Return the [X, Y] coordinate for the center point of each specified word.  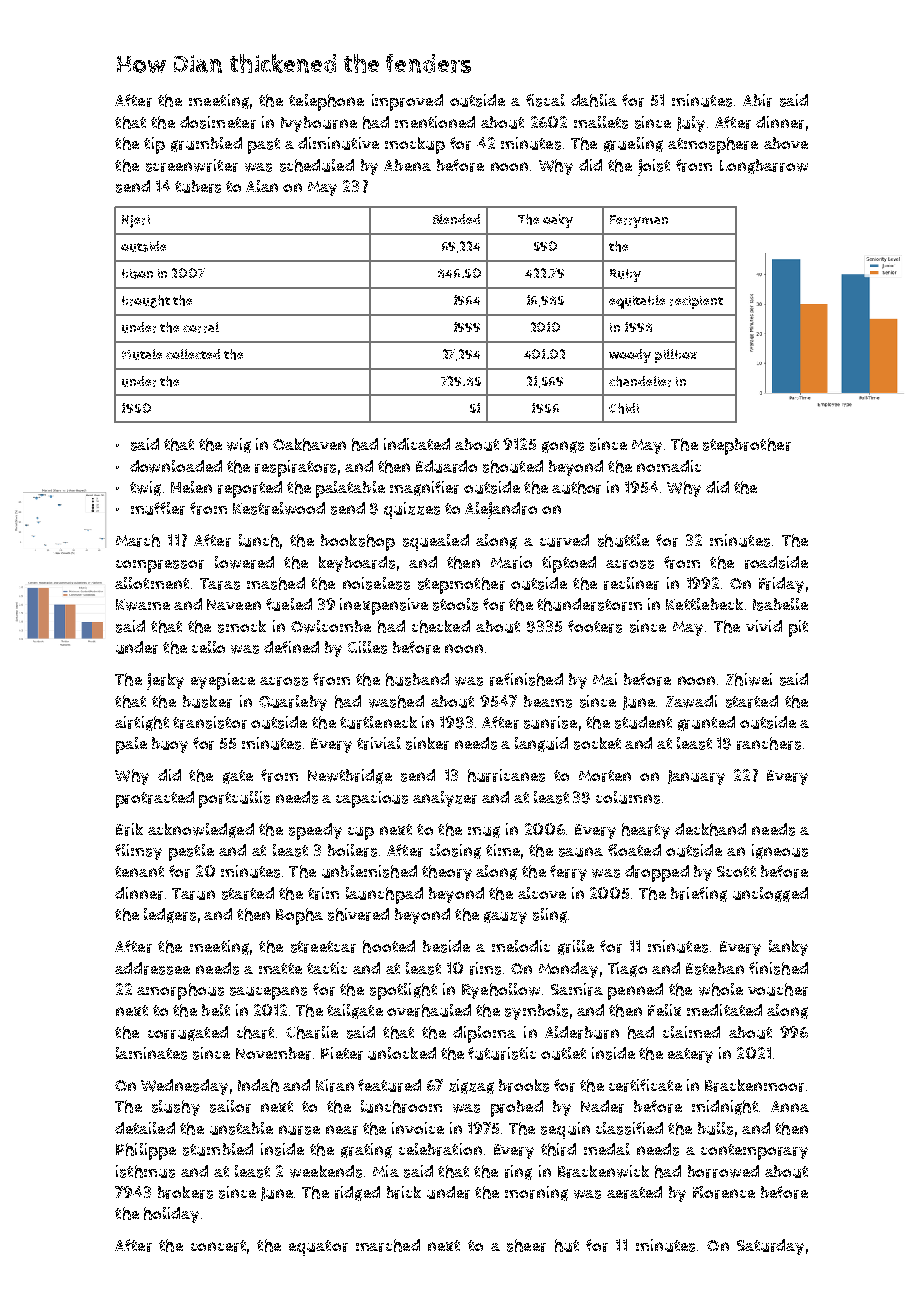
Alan [262, 186]
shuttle [623, 540]
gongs [563, 447]
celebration [440, 1149]
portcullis [234, 799]
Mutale [142, 354]
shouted [513, 466]
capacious [372, 799]
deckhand [710, 829]
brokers [185, 1192]
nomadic [669, 466]
